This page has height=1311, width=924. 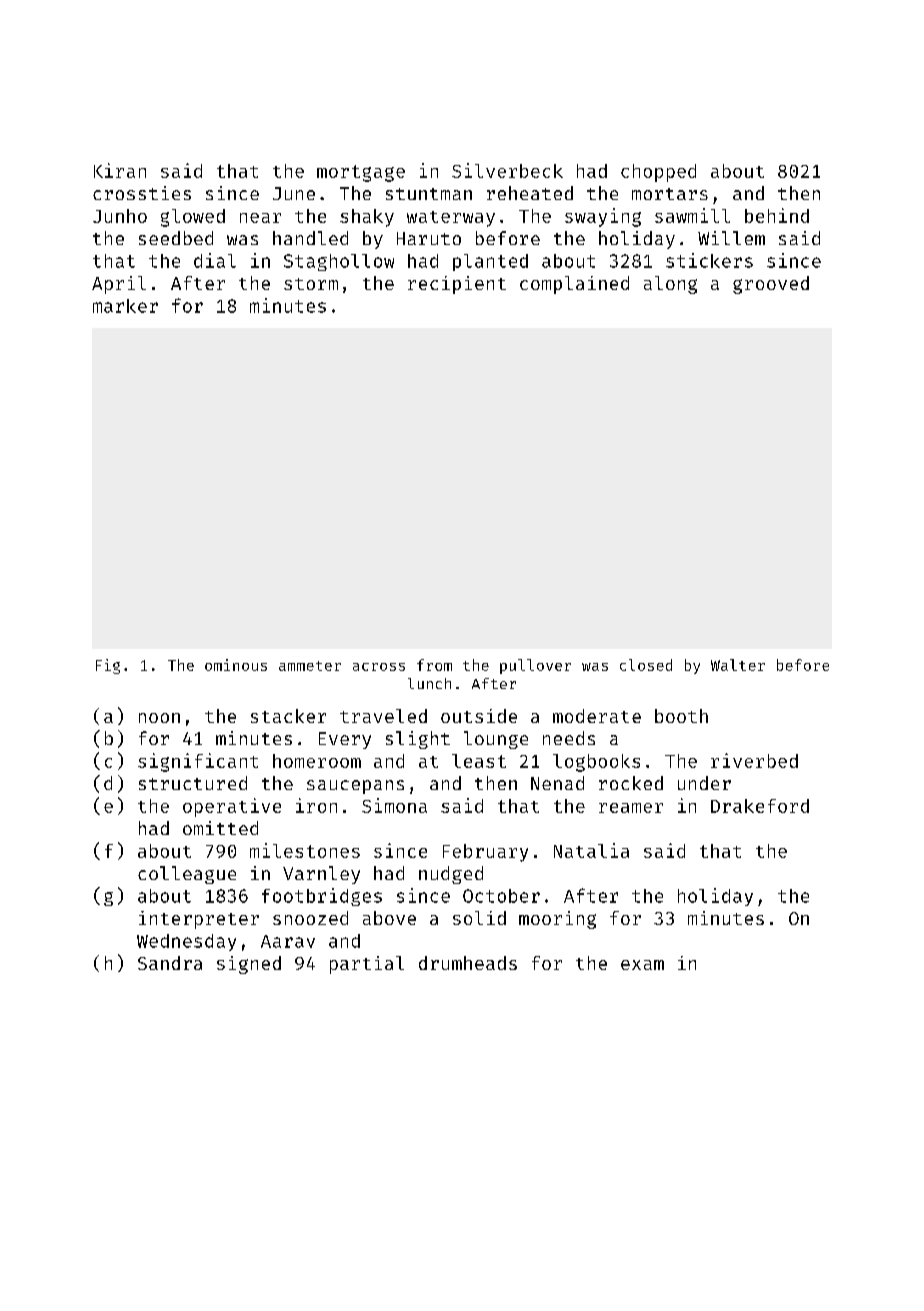 I want to click on stacker, so click(x=288, y=716).
